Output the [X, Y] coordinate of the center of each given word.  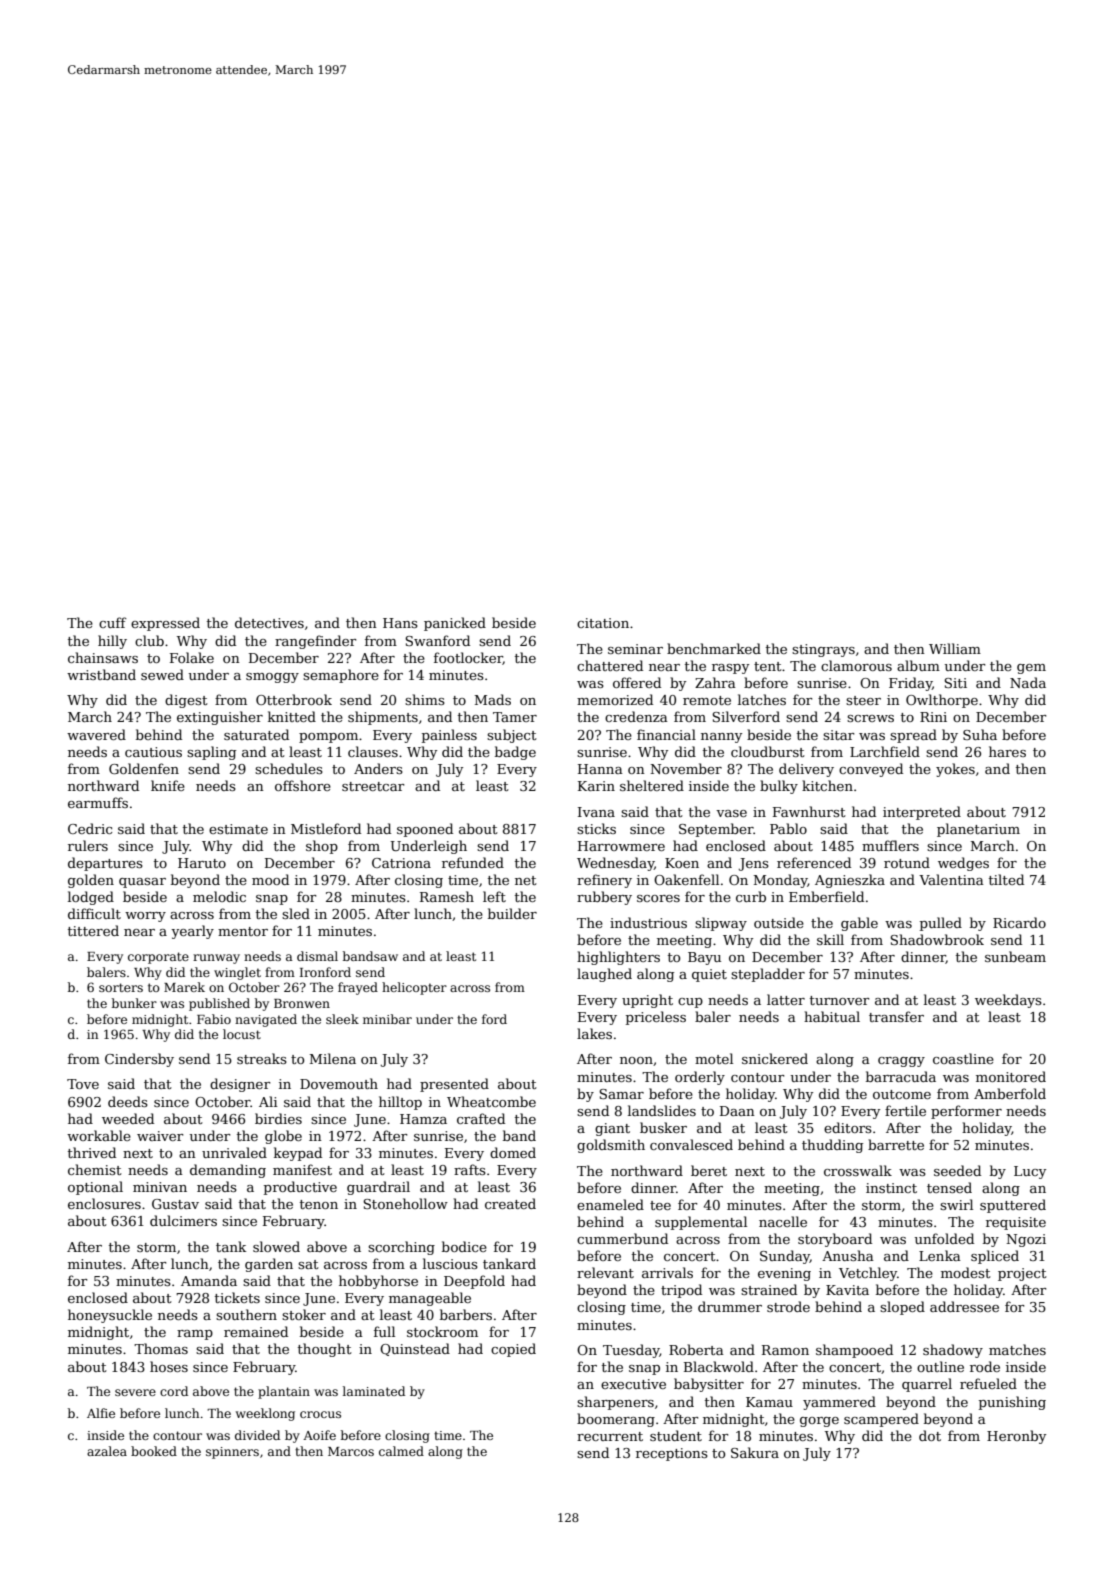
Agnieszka [850, 881]
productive [300, 1188]
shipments [383, 718]
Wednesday [615, 864]
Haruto [202, 863]
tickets [237, 1297]
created [510, 1203]
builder [512, 913]
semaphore [341, 676]
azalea [107, 1451]
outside [779, 922]
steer [863, 700]
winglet [237, 973]
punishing [1012, 1403]
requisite [1016, 1223]
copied [513, 1350]
